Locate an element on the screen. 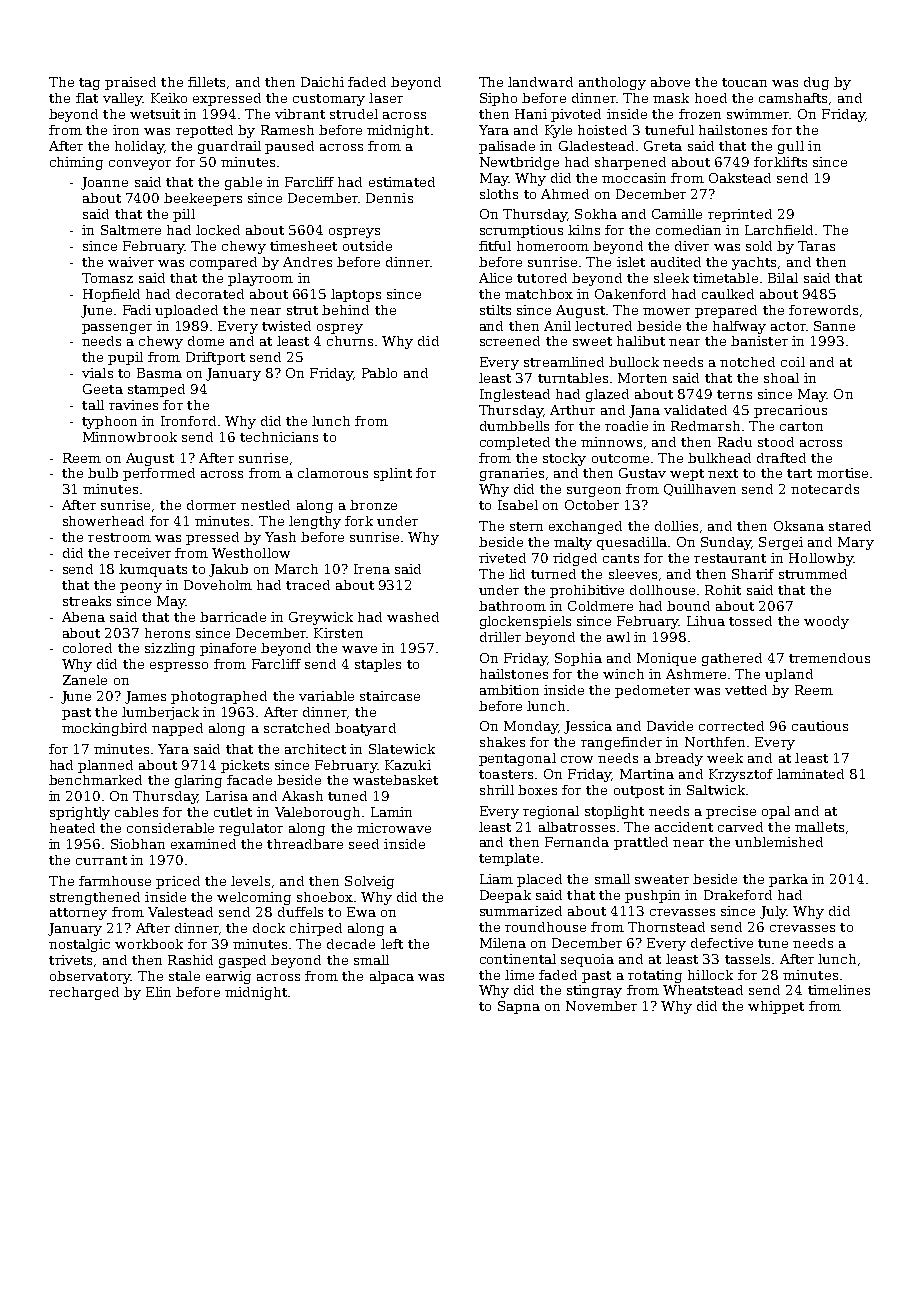  Sapna is located at coordinates (519, 1007).
